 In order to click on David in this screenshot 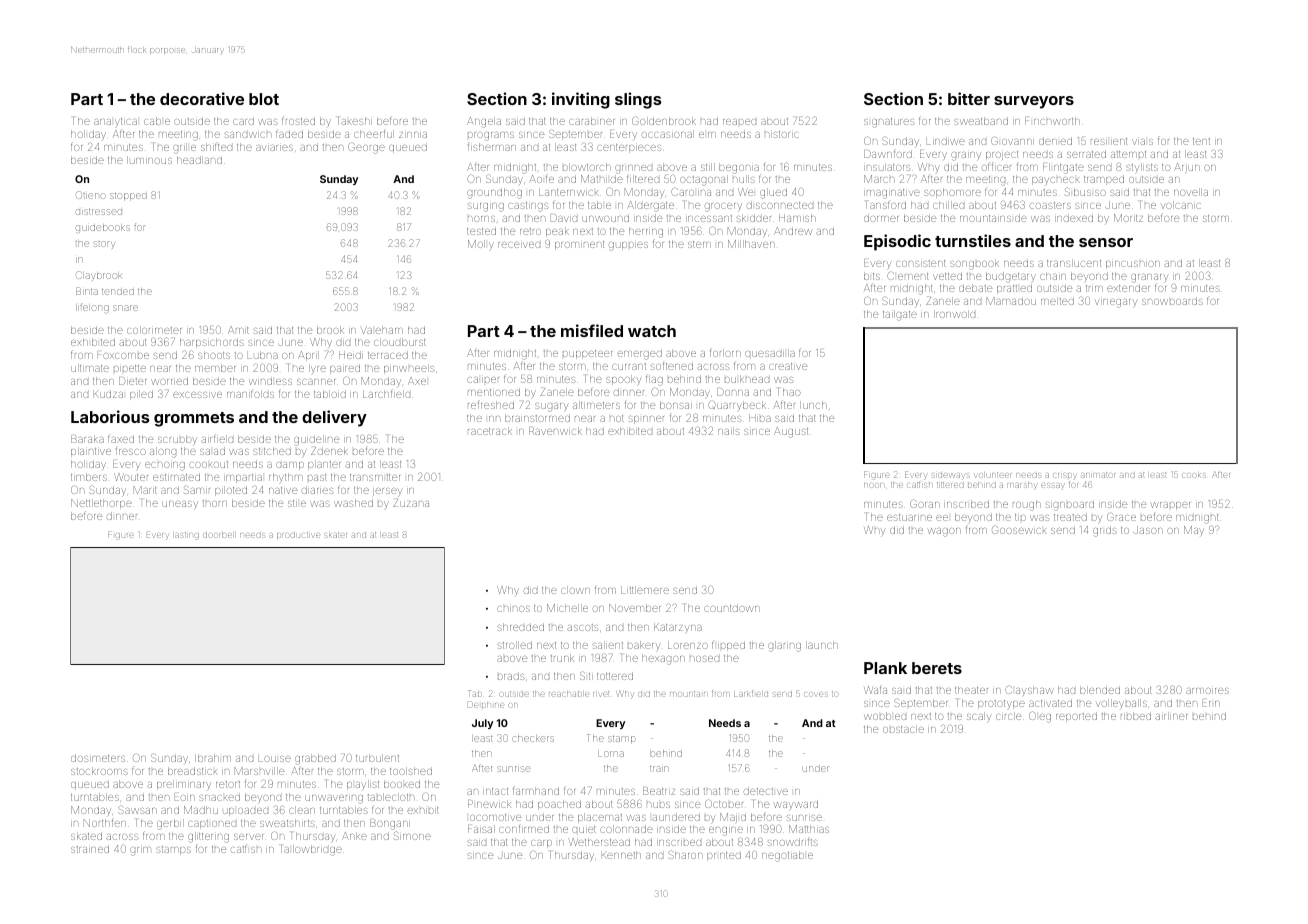, I will do `click(564, 218)`.
